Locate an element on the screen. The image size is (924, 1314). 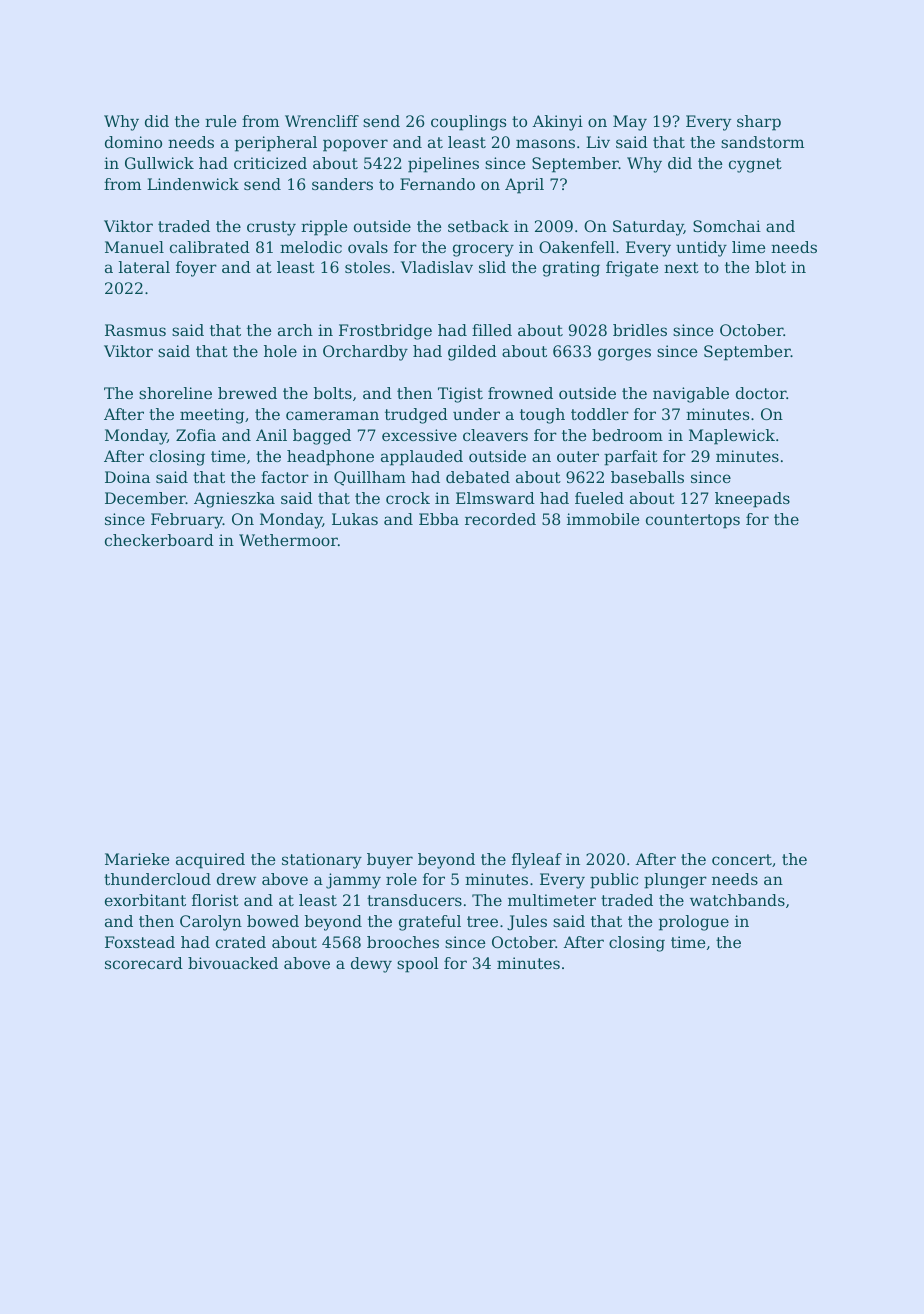
watchbands is located at coordinates (737, 900).
